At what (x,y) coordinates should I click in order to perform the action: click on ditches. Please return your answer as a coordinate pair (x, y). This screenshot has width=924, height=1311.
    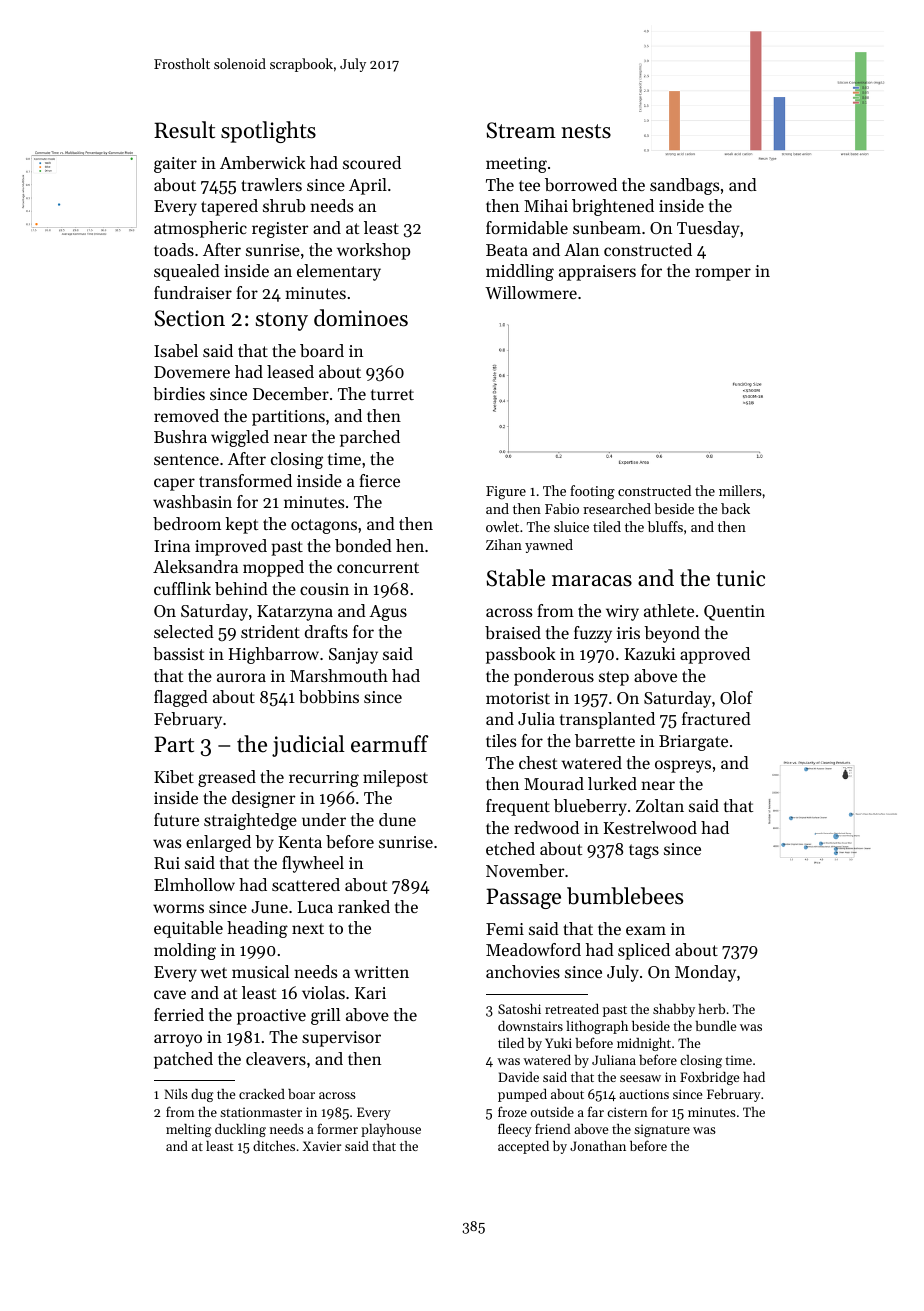
    Looking at the image, I should click on (274, 1146).
